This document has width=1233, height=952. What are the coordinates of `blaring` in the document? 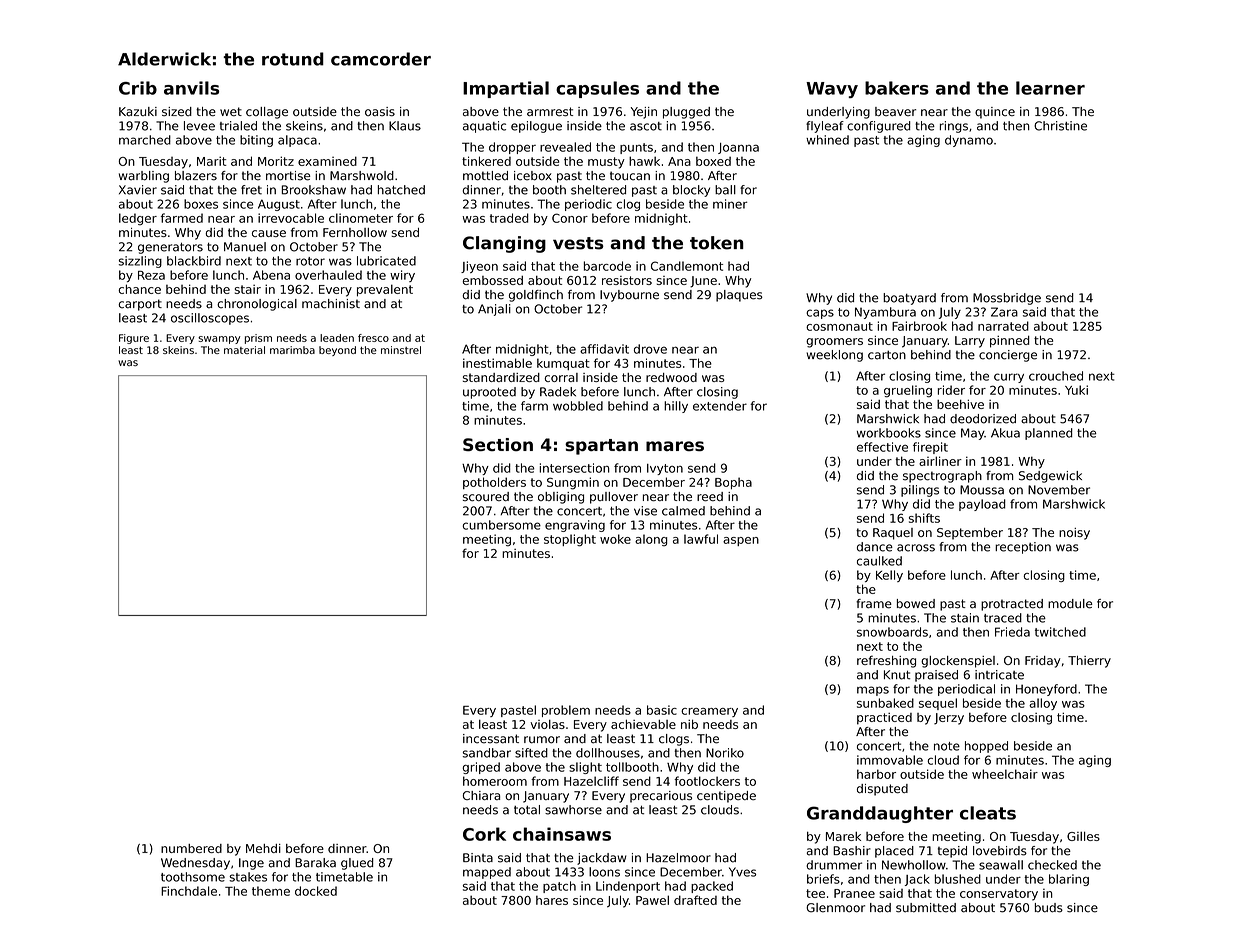 It's located at (1069, 880).
